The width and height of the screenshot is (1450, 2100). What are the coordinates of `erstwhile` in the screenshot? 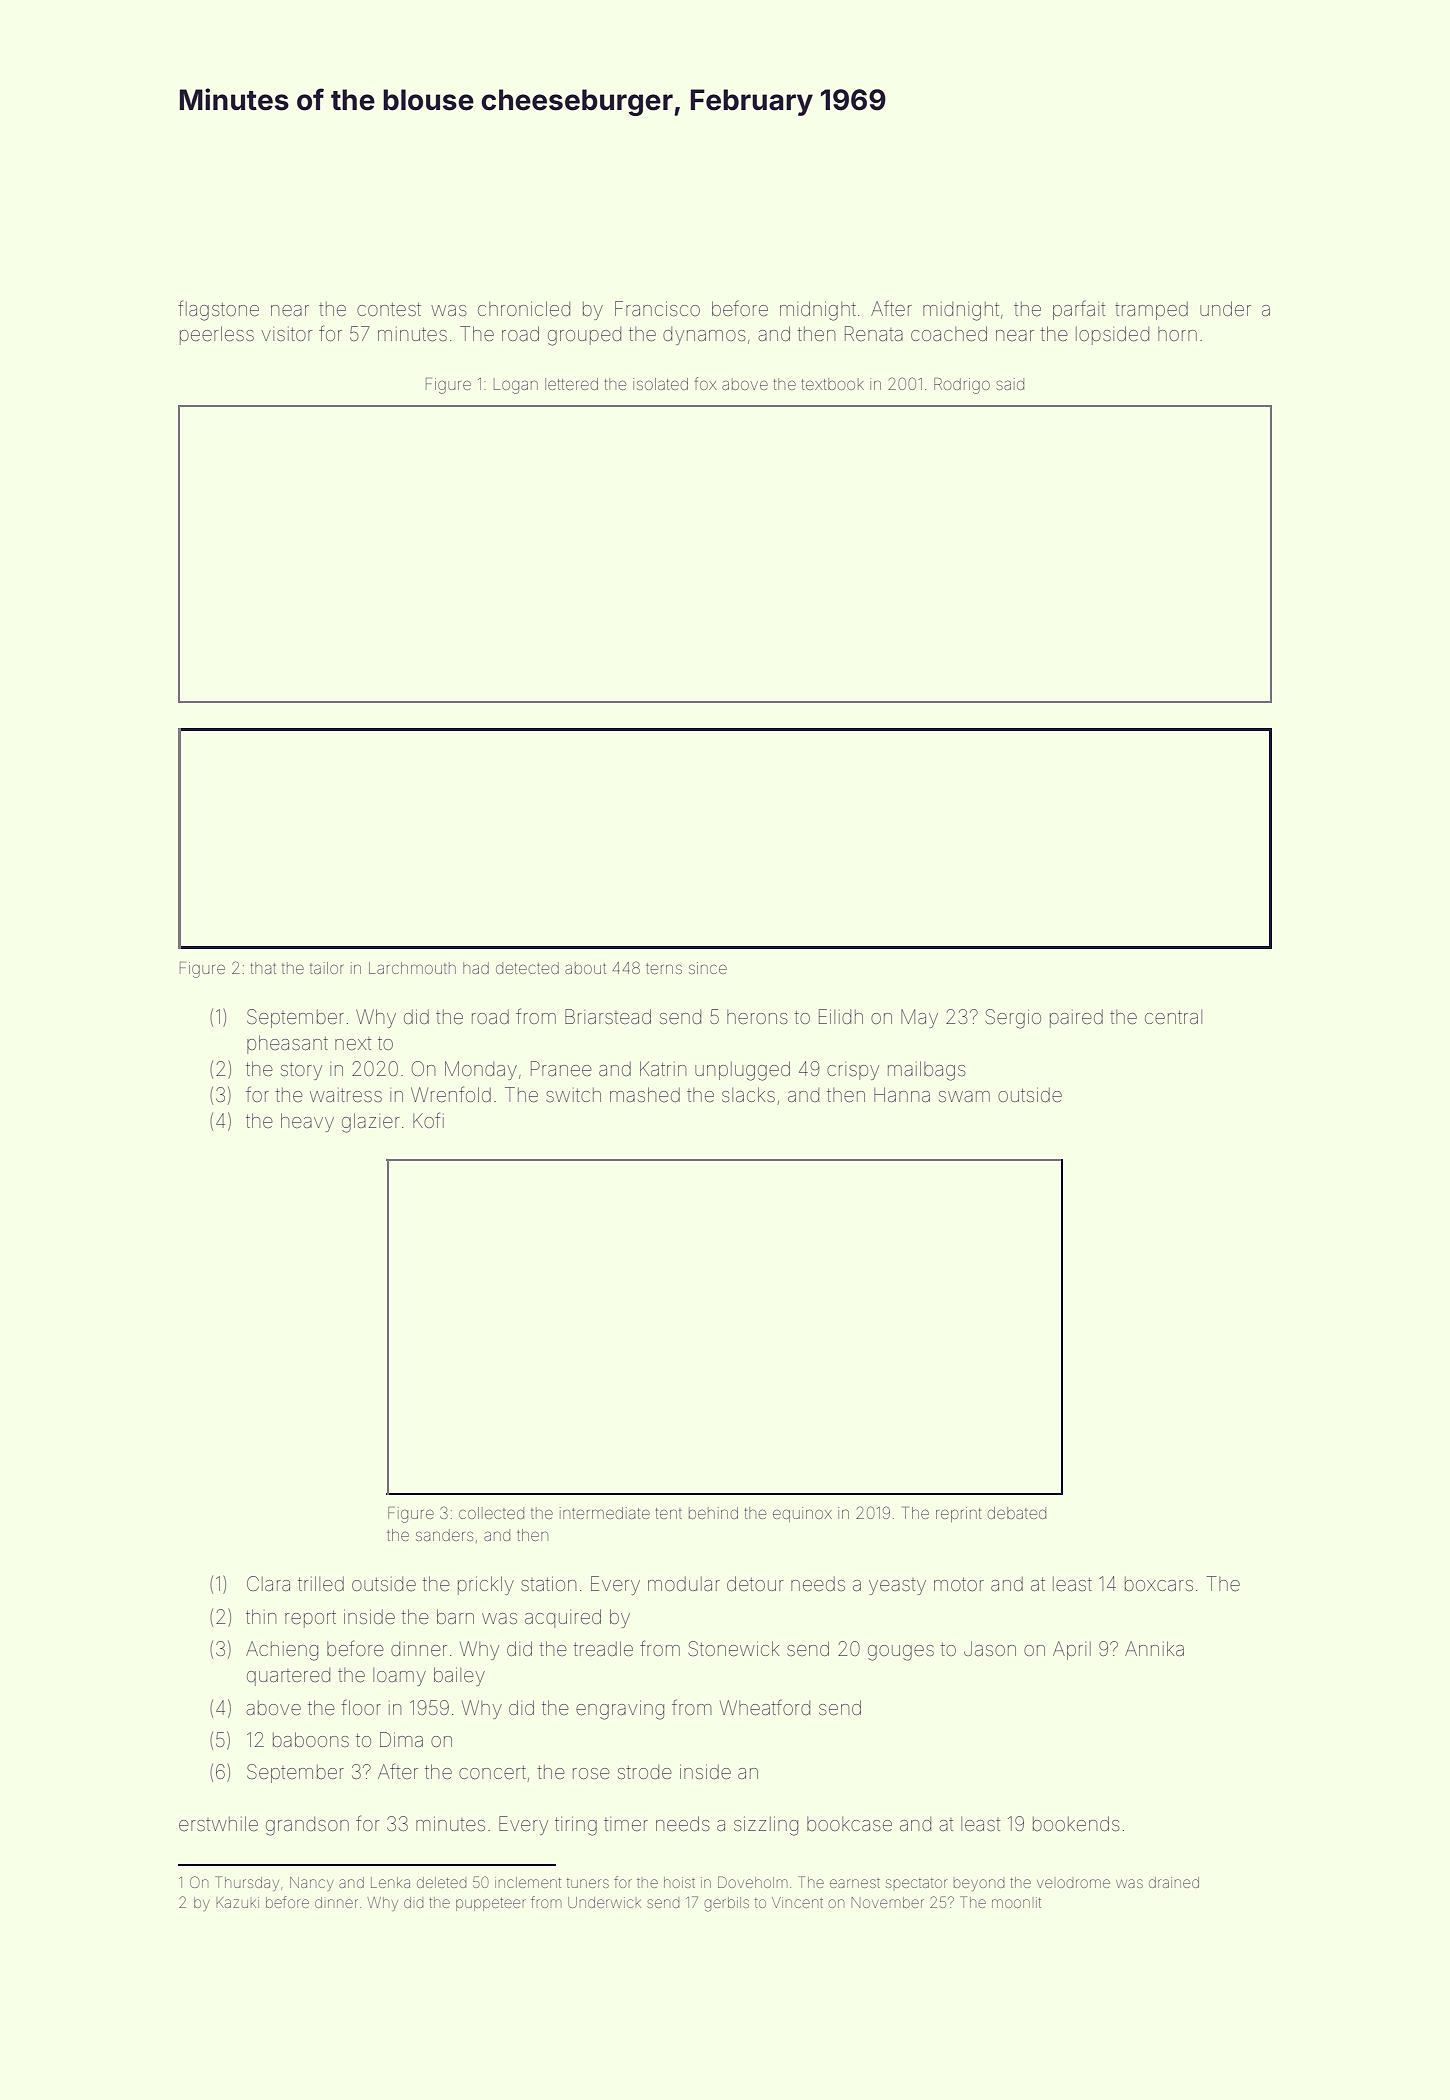 It's located at (218, 1823).
